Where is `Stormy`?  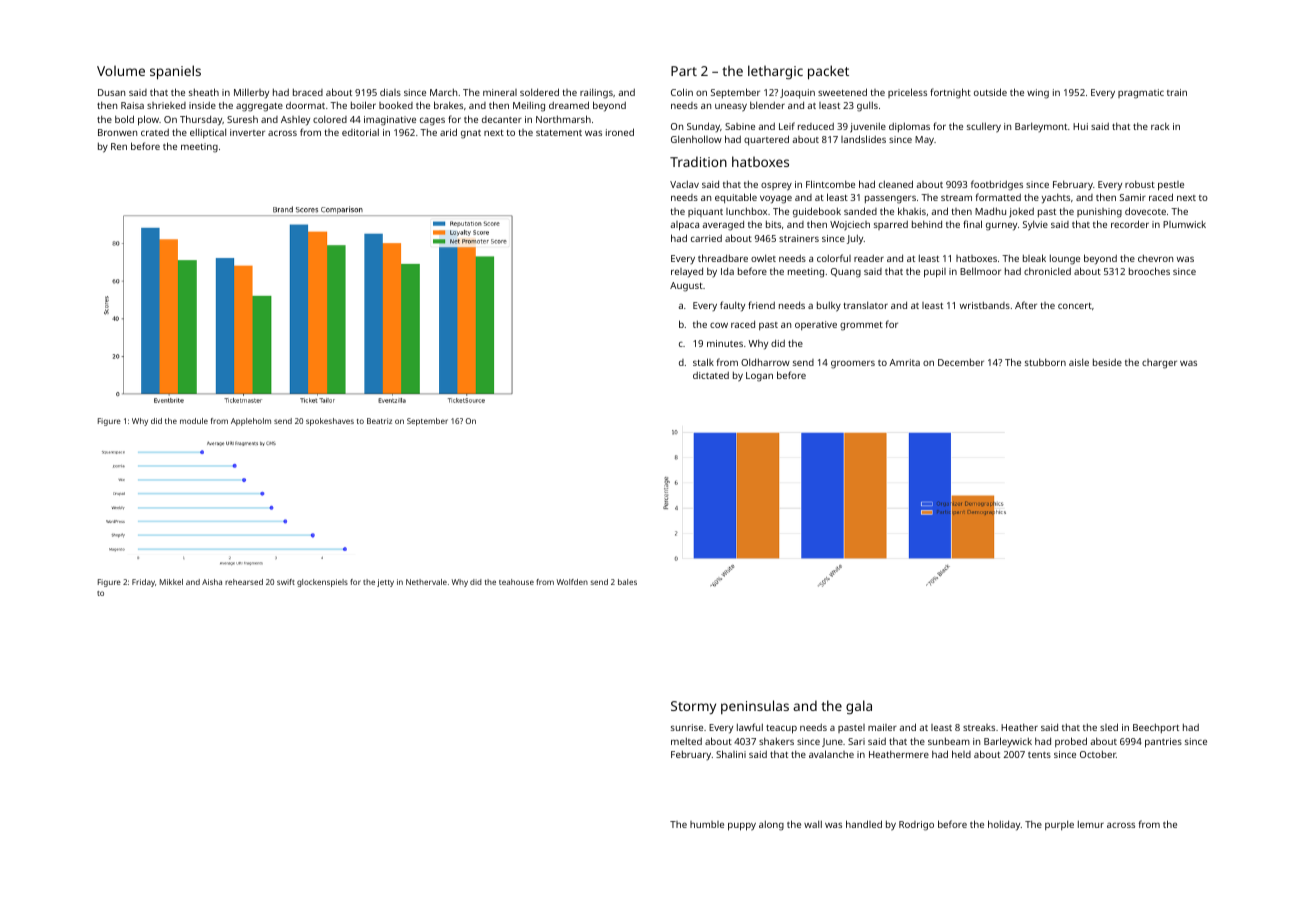
Stormy is located at coordinates (693, 708).
